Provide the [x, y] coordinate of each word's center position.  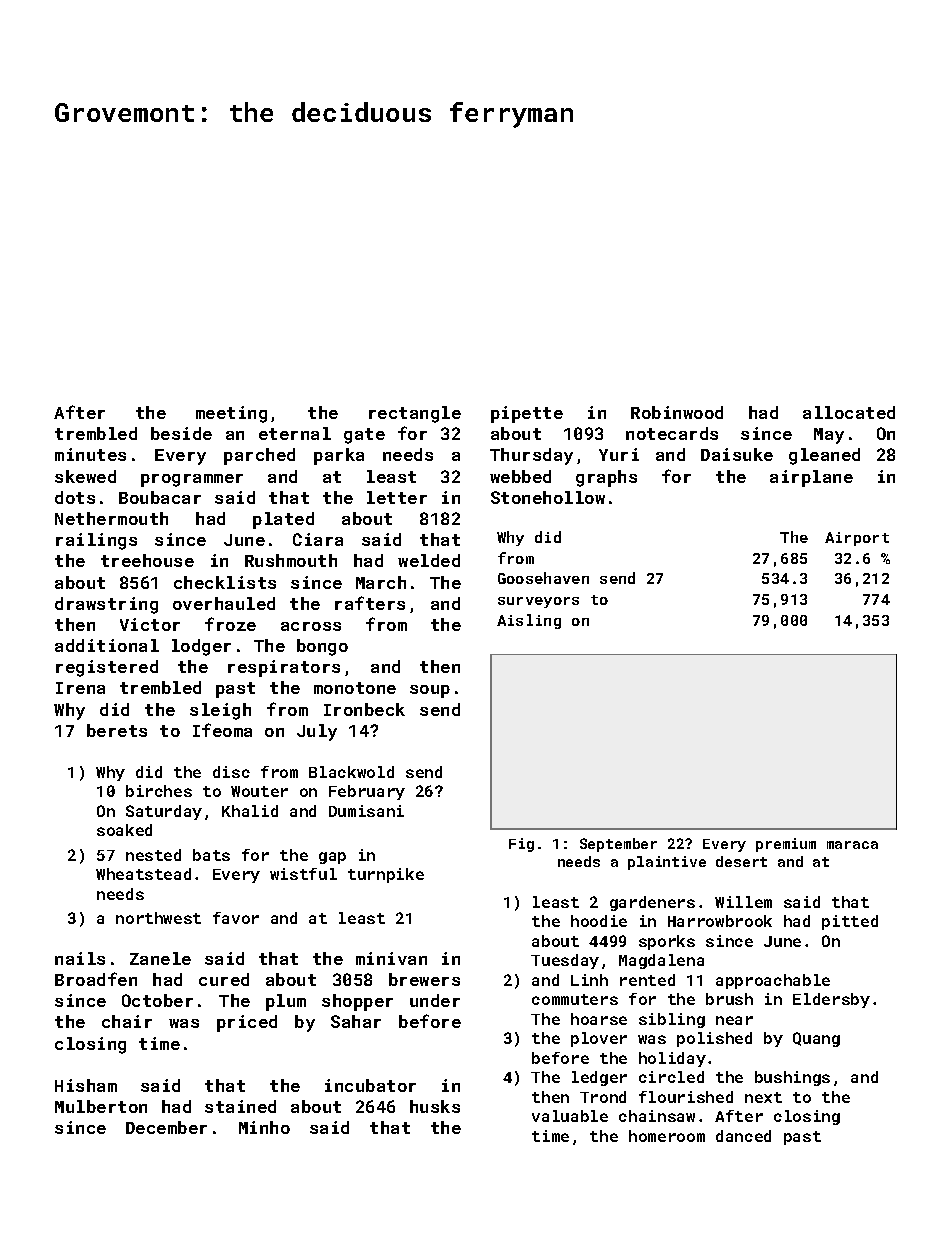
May [829, 436]
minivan [391, 958]
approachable [773, 981]
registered [107, 668]
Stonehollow [548, 497]
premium [786, 845]
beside [181, 433]
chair [127, 1021]
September [618, 845]
